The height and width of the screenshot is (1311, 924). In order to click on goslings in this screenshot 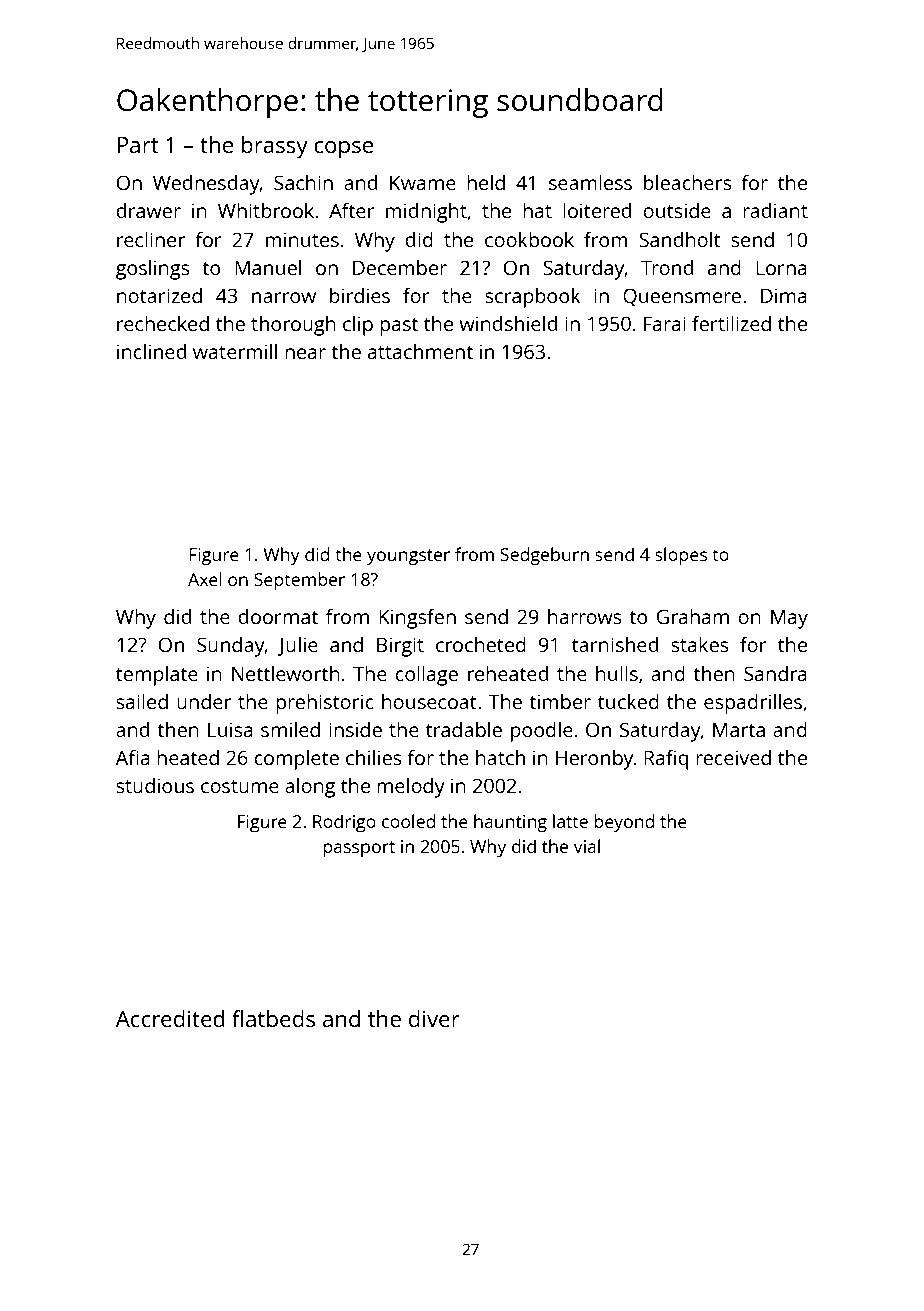, I will do `click(153, 270)`.
